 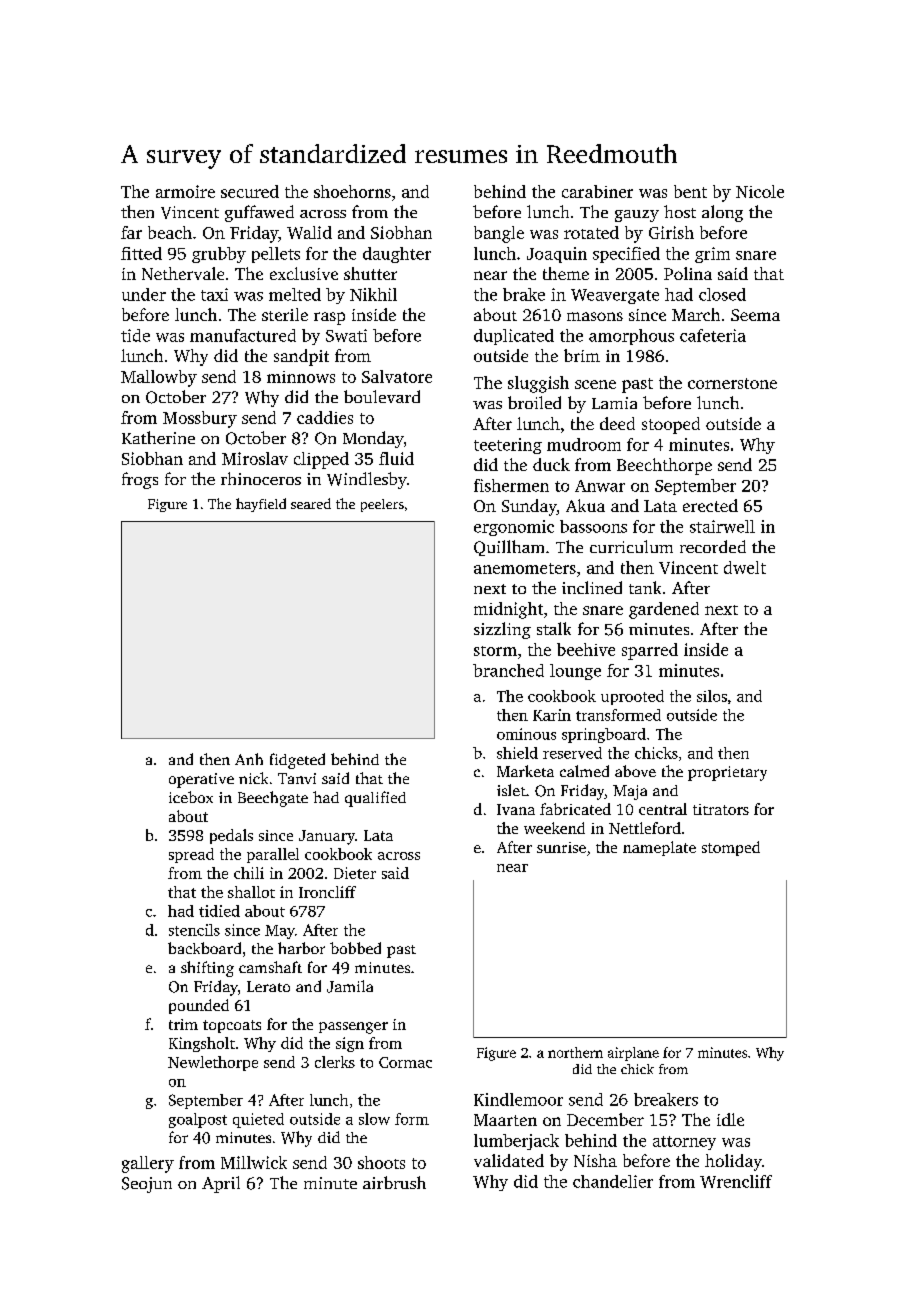 What do you see at coordinates (561, 847) in the screenshot?
I see `sunrise` at bounding box center [561, 847].
